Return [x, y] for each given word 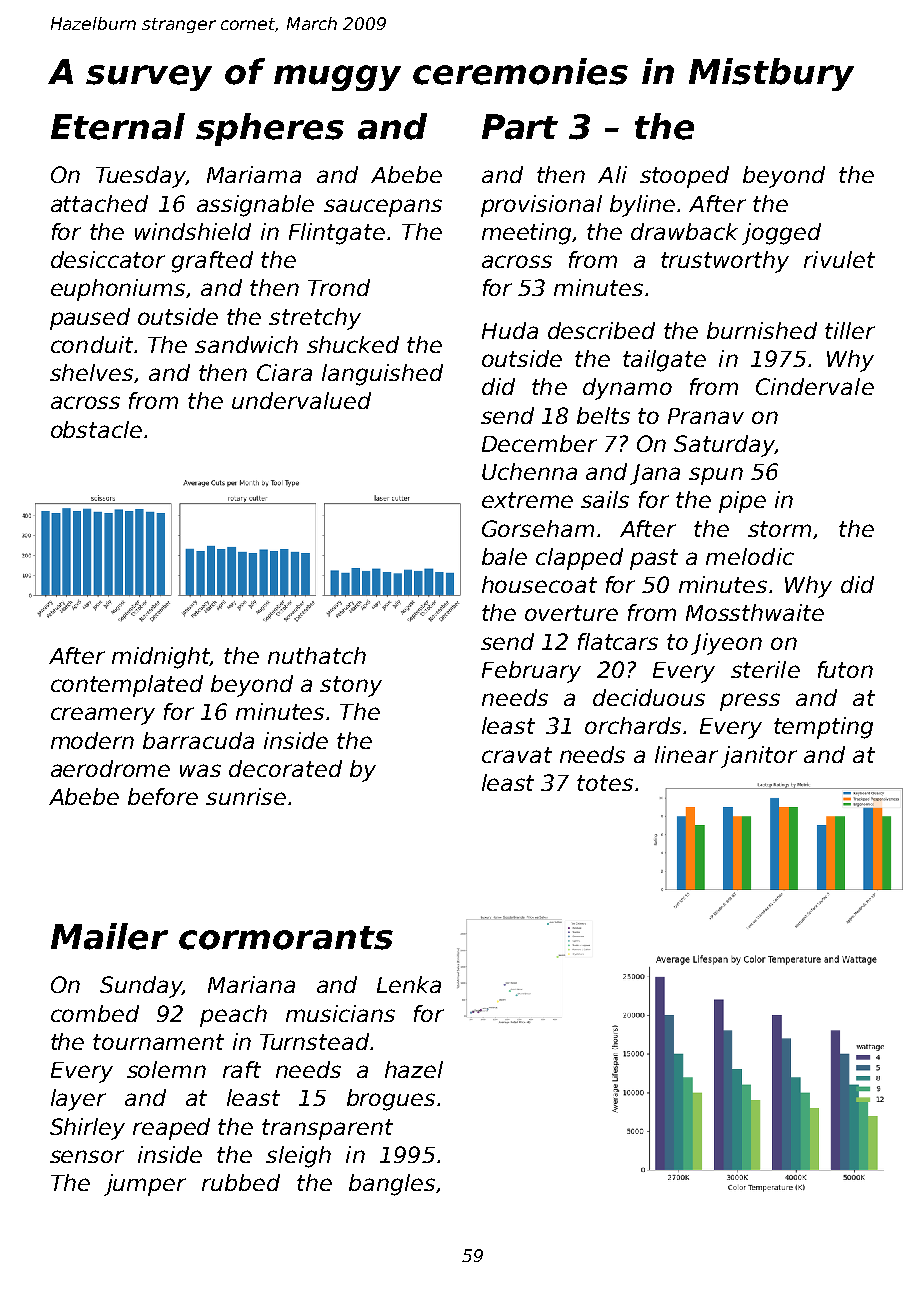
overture [571, 613]
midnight [161, 658]
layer [78, 1100]
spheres [270, 129]
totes [605, 783]
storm [779, 529]
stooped [684, 177]
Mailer [109, 936]
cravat [517, 755]
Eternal [118, 126]
